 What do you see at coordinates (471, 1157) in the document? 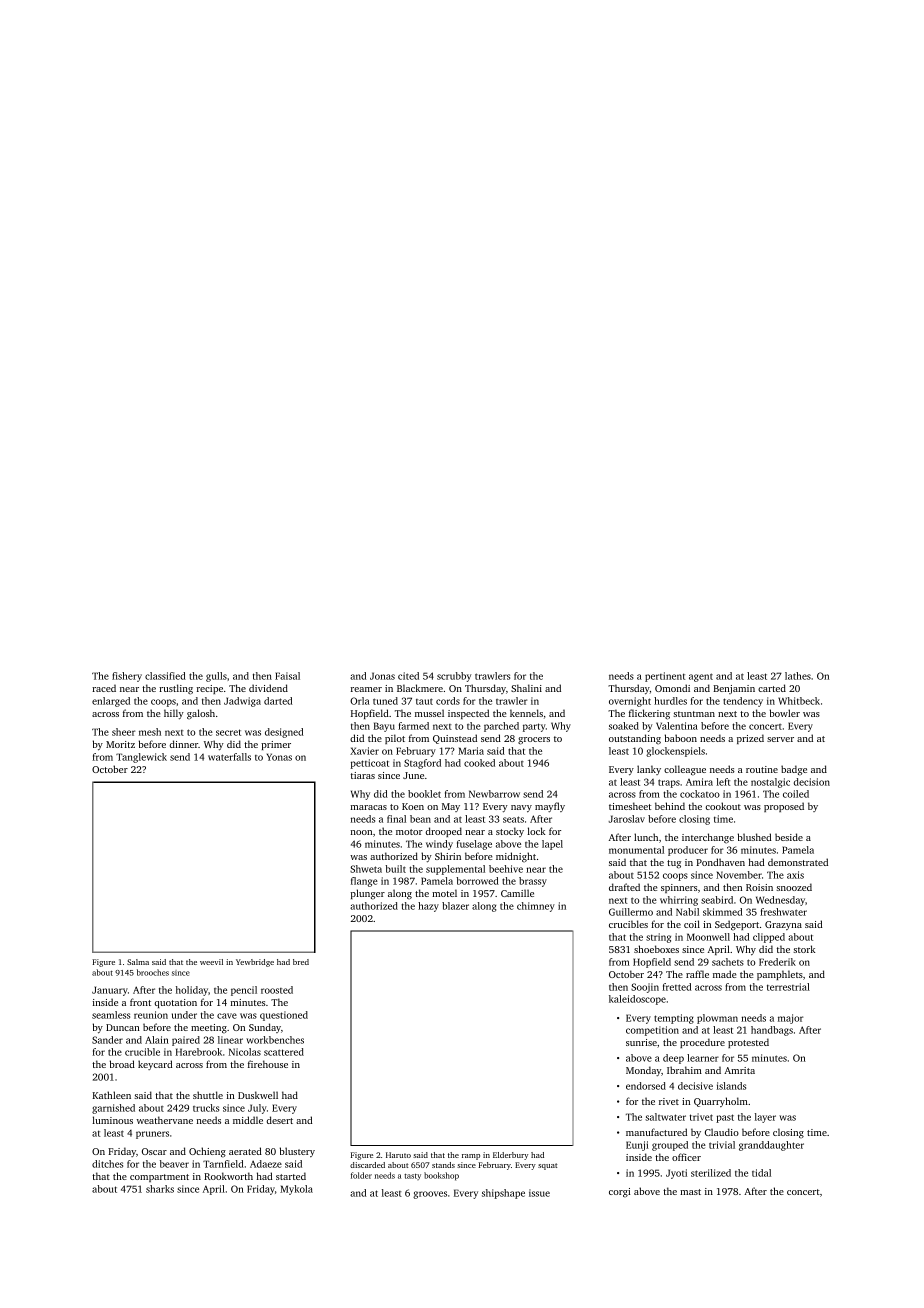
I see `ramp` at bounding box center [471, 1157].
